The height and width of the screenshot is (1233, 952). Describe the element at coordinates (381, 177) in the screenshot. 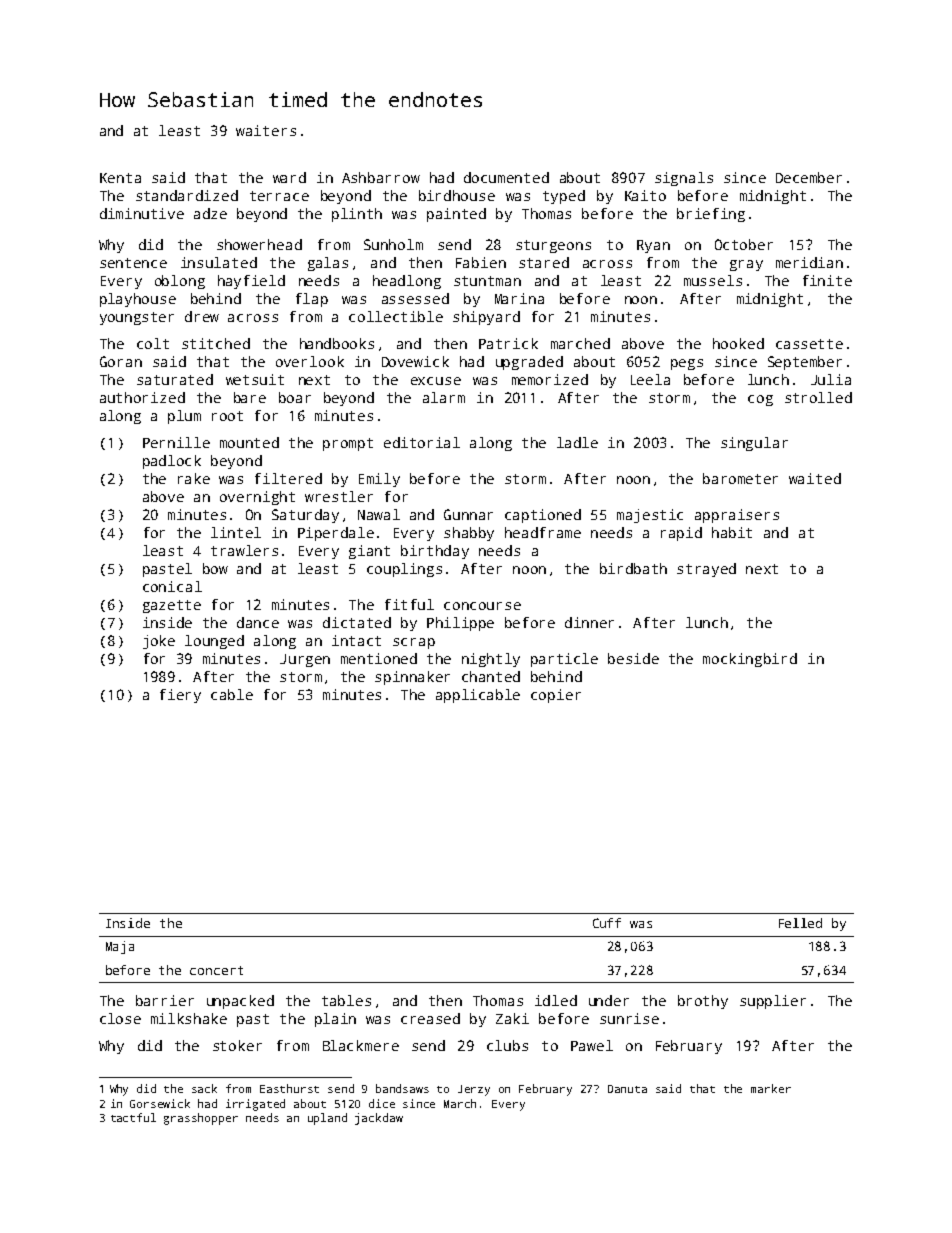

I see `Ashbarrow` at that location.
